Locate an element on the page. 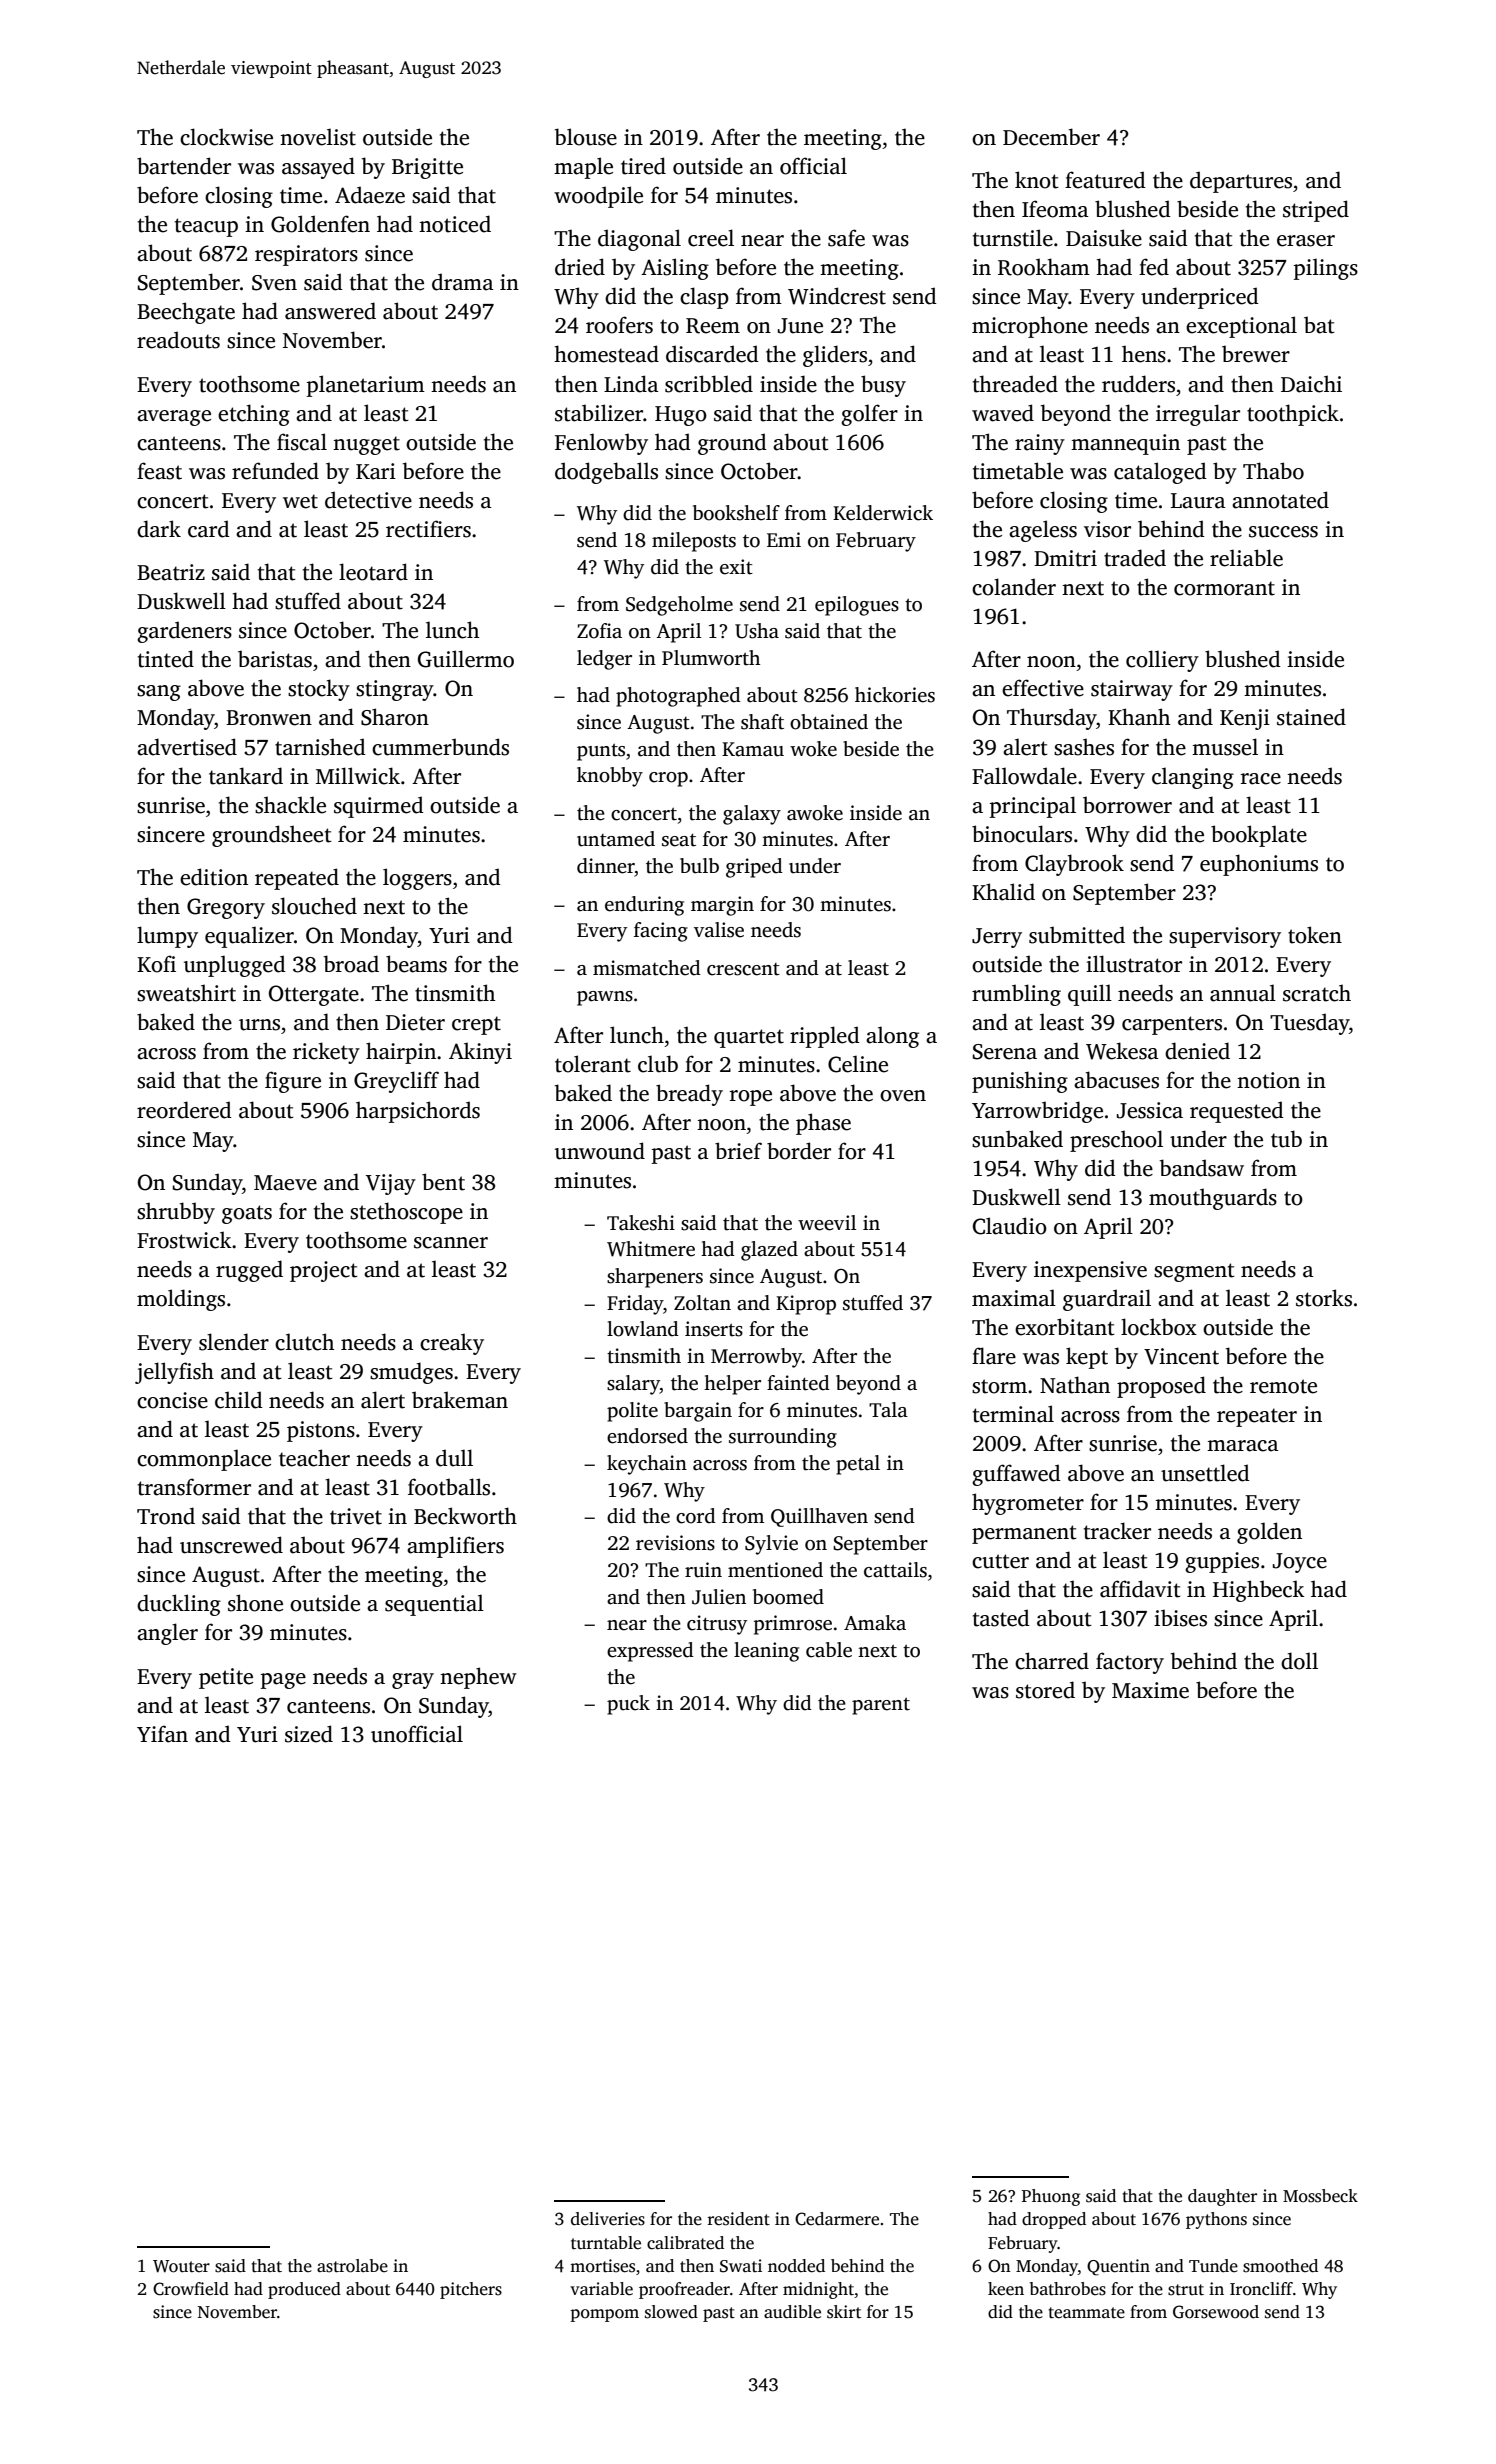 This page has width=1496, height=2464. Wouter is located at coordinates (181, 2266).
